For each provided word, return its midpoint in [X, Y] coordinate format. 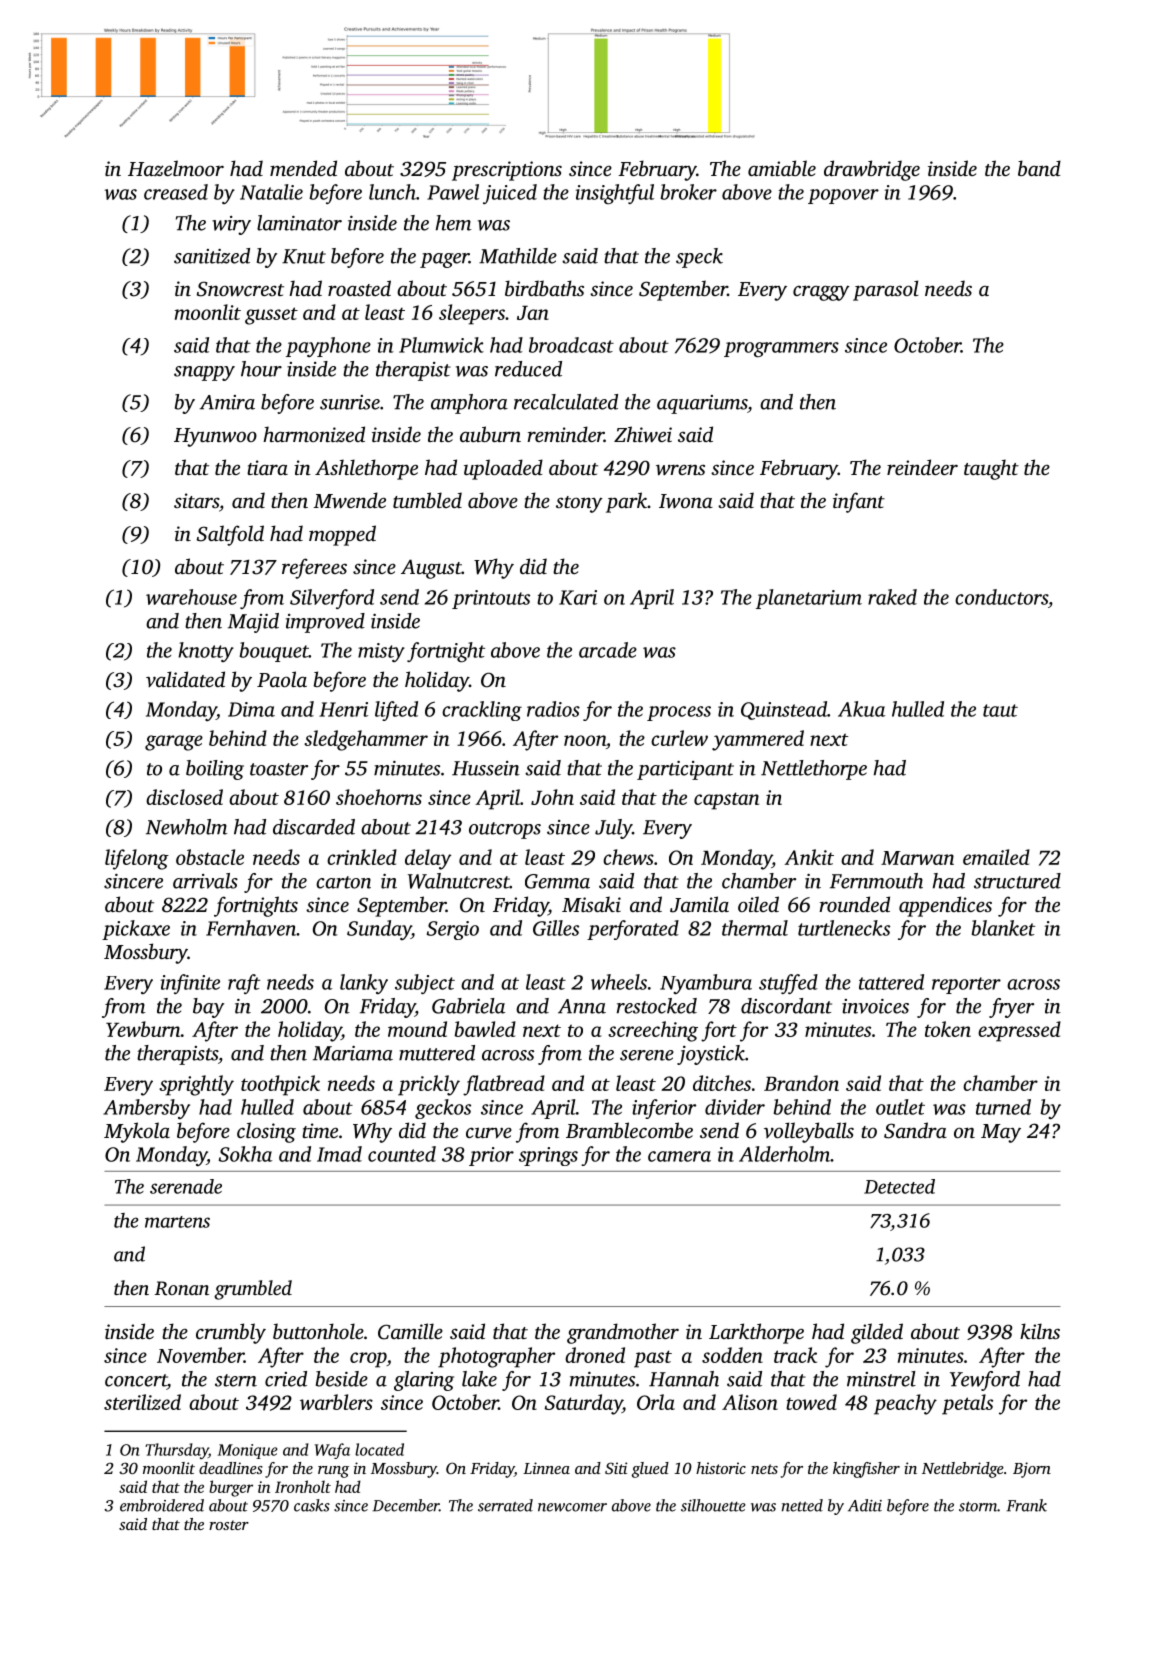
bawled [485, 1029]
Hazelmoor [176, 168]
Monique [248, 1451]
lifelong [137, 859]
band [1039, 168]
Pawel [453, 192]
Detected [899, 1186]
